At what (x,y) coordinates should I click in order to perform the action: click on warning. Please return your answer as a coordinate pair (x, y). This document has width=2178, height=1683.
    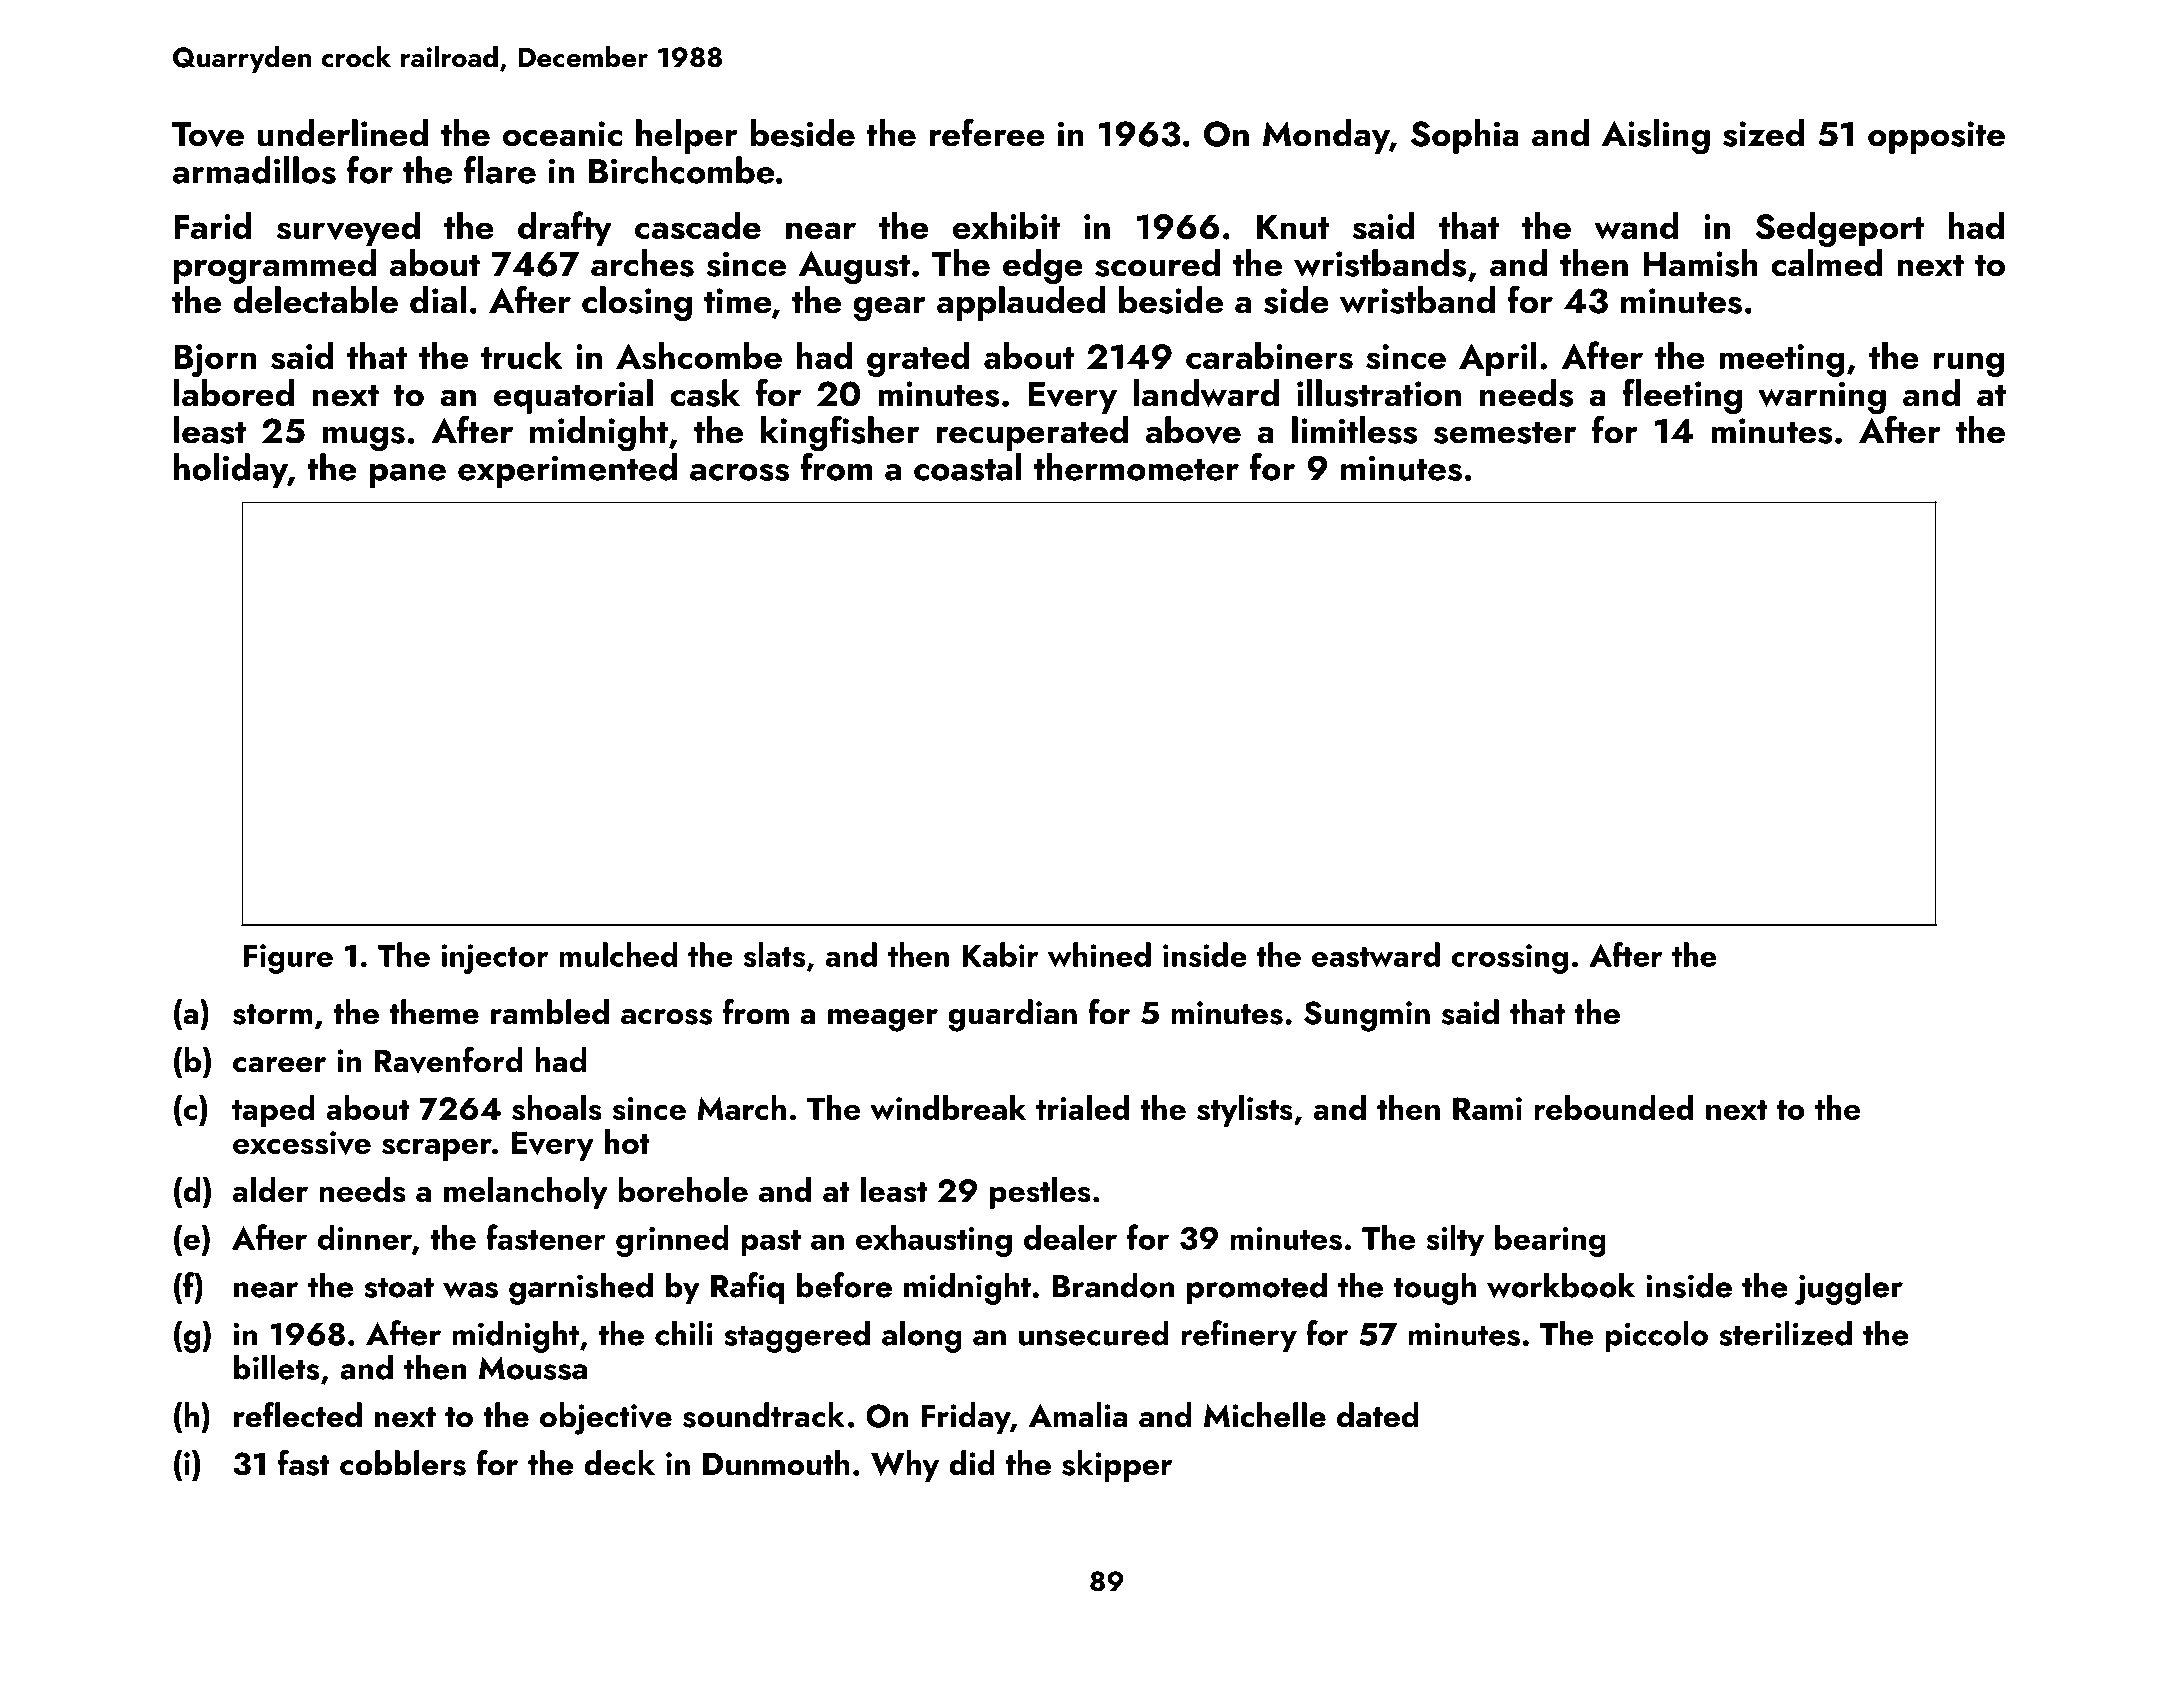
    Looking at the image, I should click on (1822, 397).
